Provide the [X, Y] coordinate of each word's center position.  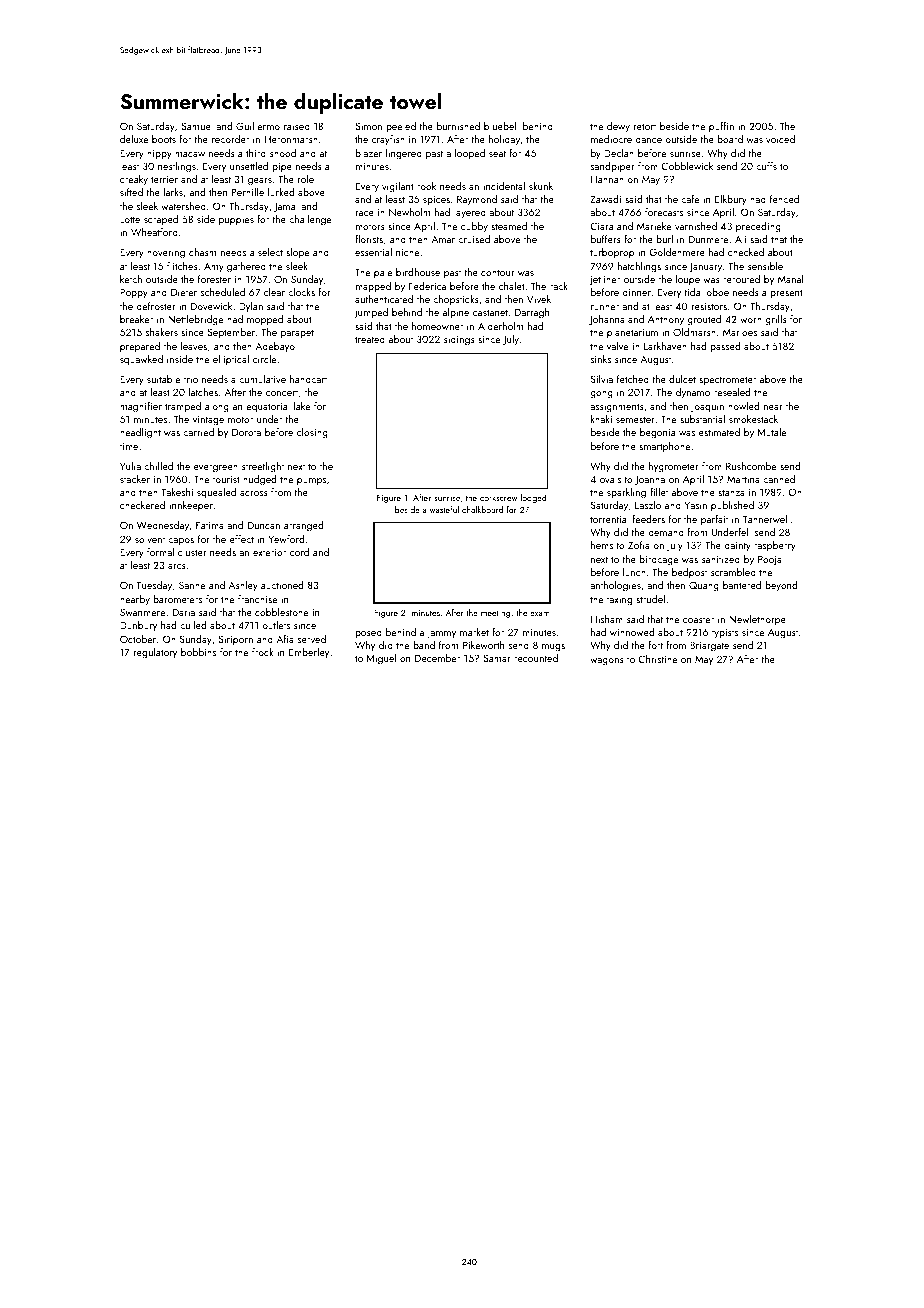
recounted [536, 658]
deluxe [134, 139]
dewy [618, 127]
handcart [308, 379]
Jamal [286, 207]
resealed [732, 392]
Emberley [309, 653]
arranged [303, 526]
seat [497, 153]
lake [302, 406]
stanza [731, 492]
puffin [721, 127]
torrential [609, 519]
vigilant [398, 187]
